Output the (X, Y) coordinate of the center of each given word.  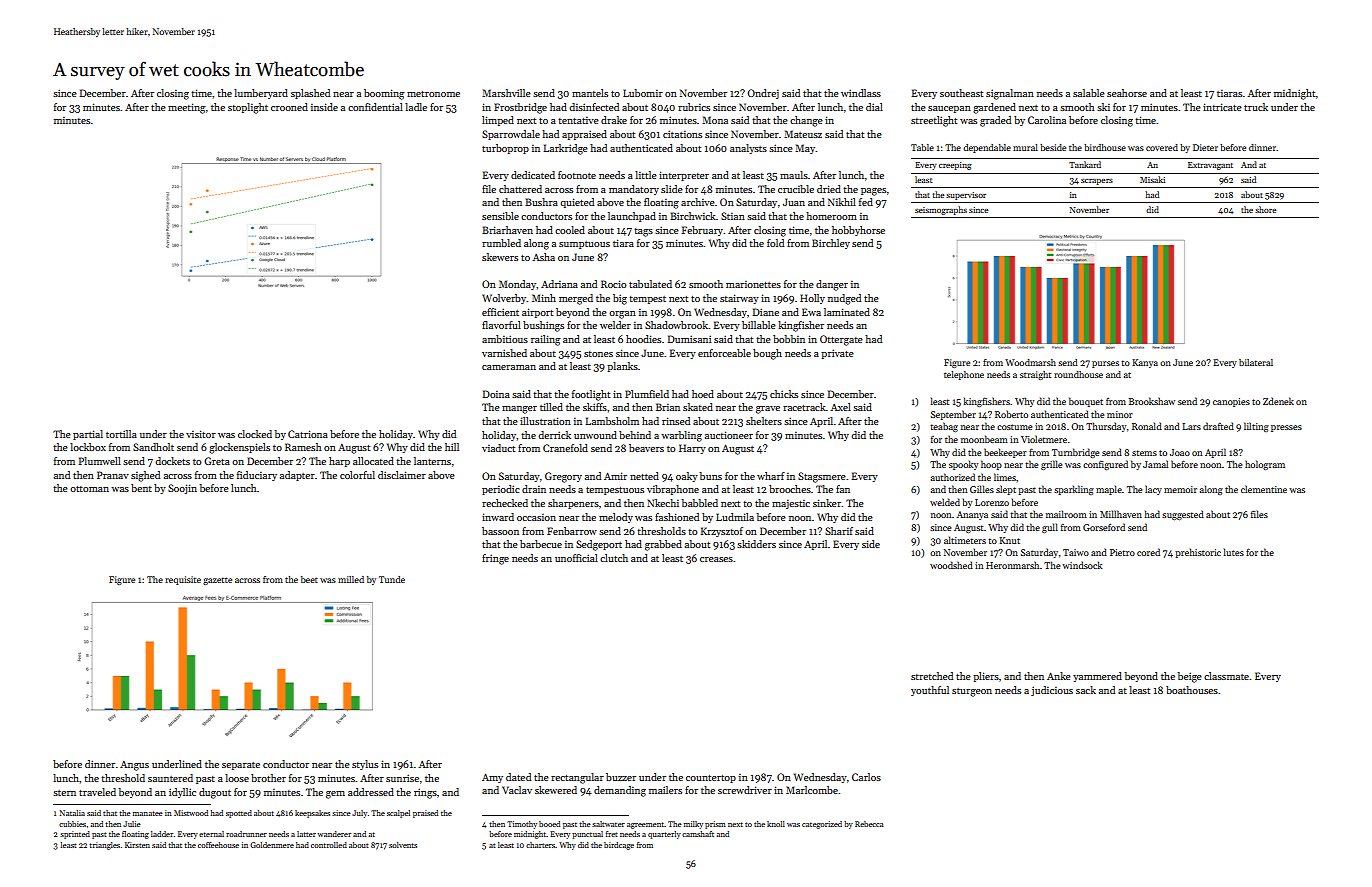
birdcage (619, 846)
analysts (748, 149)
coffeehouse (218, 845)
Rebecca (869, 824)
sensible (500, 216)
